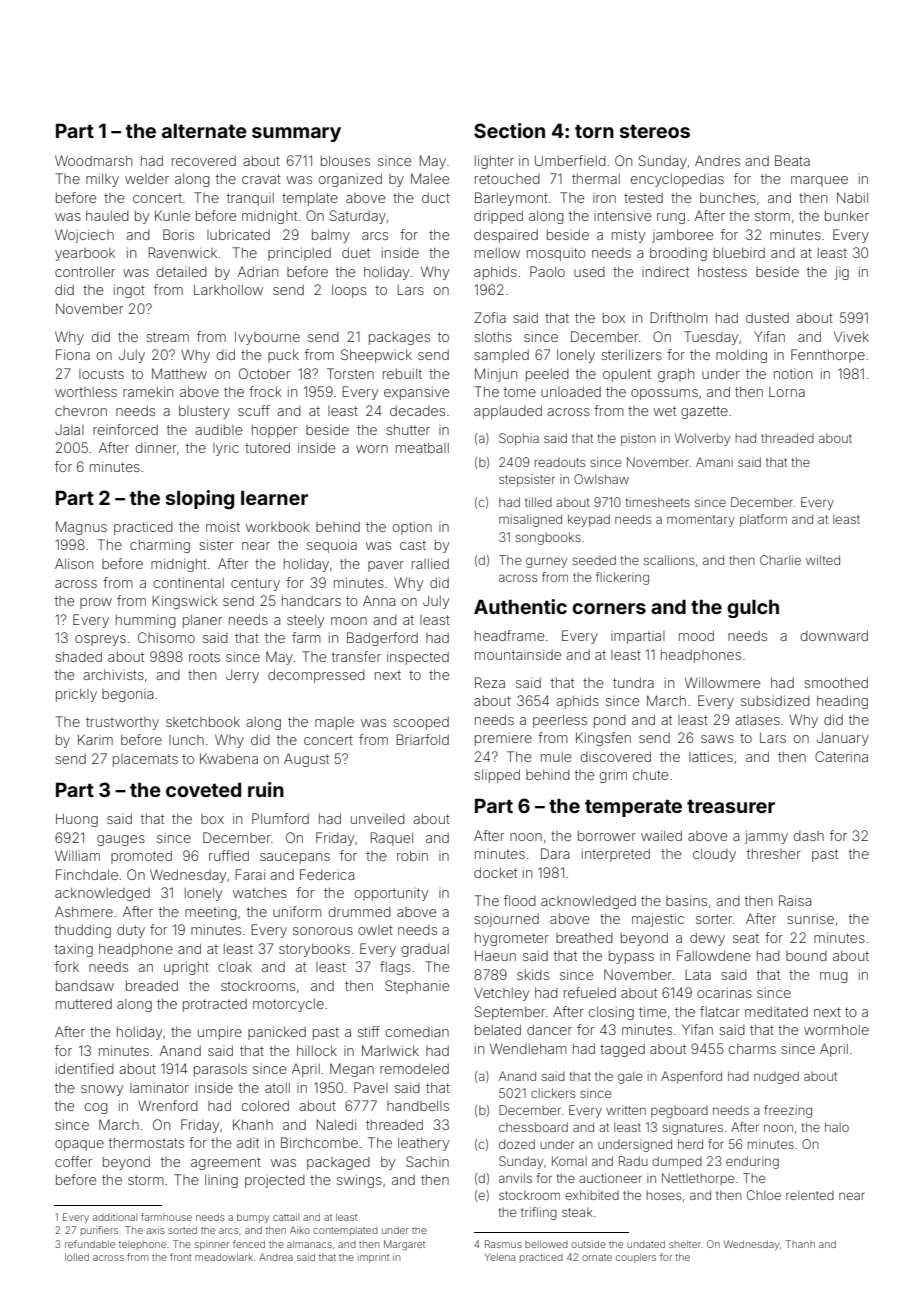 Image resolution: width=924 pixels, height=1308 pixels. Describe the element at coordinates (836, 1029) in the page. I see `wormhole` at that location.
